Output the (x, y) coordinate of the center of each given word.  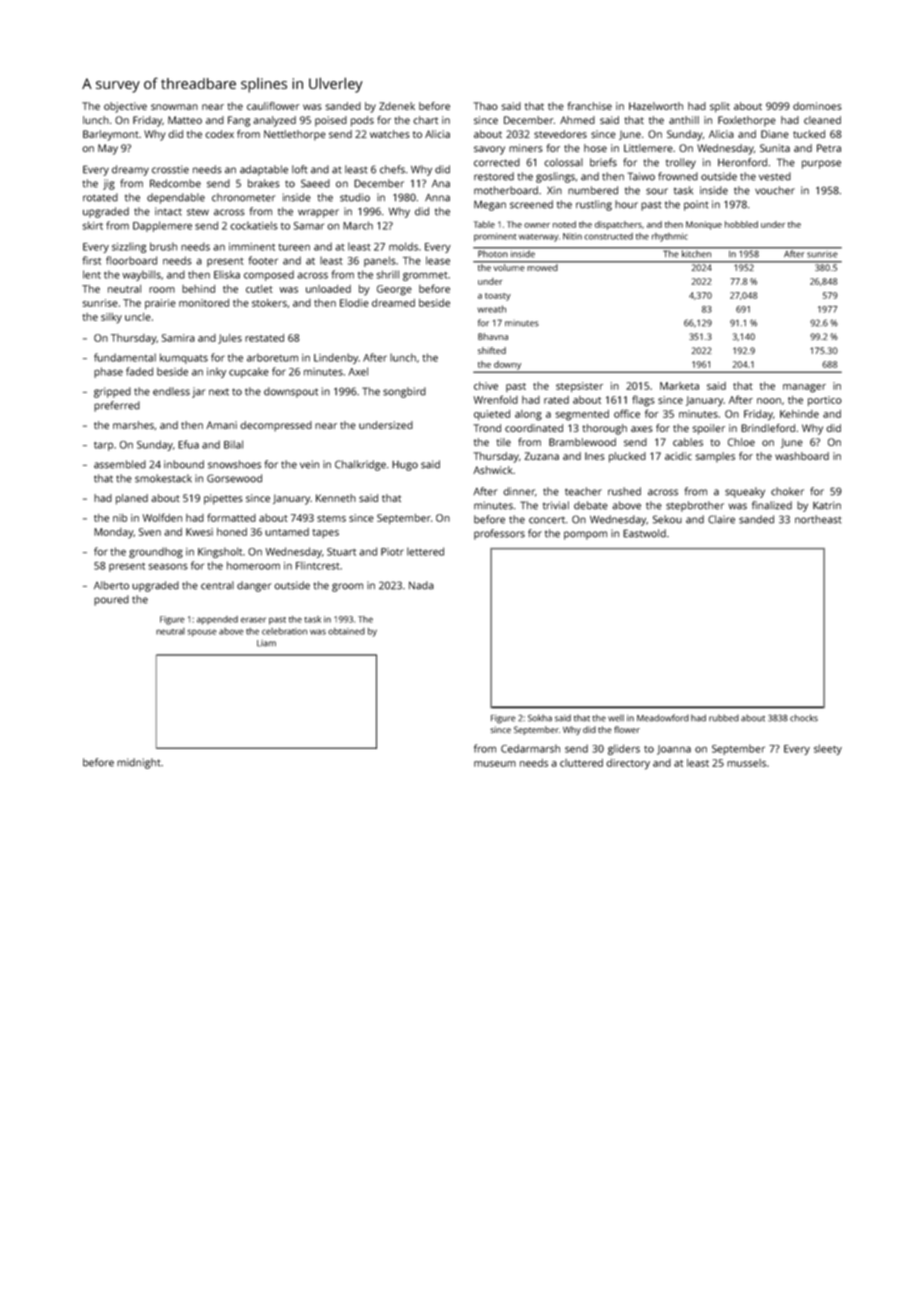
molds (403, 246)
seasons (168, 566)
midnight (139, 763)
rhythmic (670, 237)
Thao (485, 106)
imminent (252, 247)
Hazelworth (656, 106)
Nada (421, 585)
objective (125, 107)
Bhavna (493, 336)
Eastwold (644, 533)
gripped (112, 392)
